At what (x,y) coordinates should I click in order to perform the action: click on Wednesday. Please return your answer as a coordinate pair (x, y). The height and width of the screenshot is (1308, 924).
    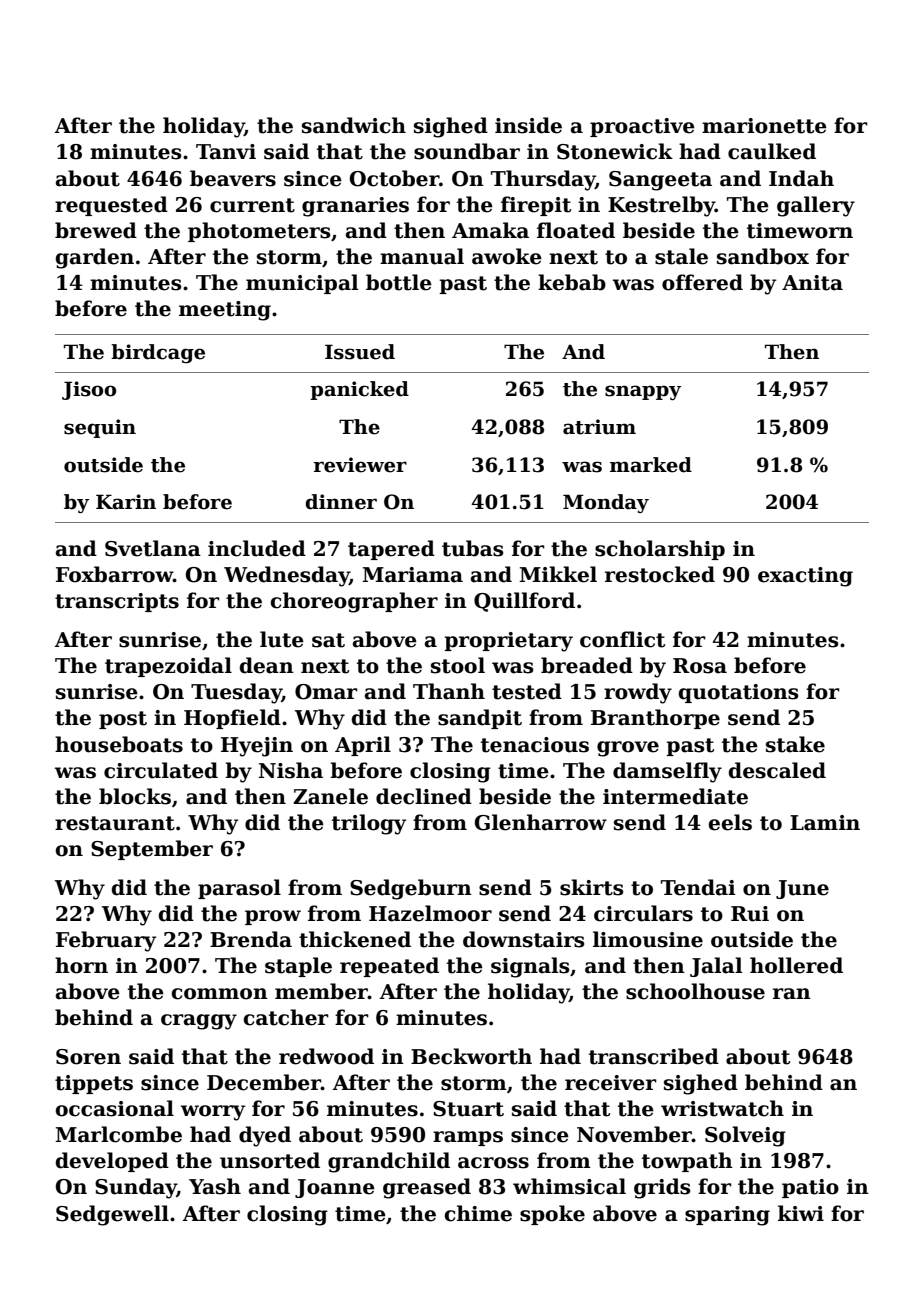
    Looking at the image, I should click on (286, 576).
